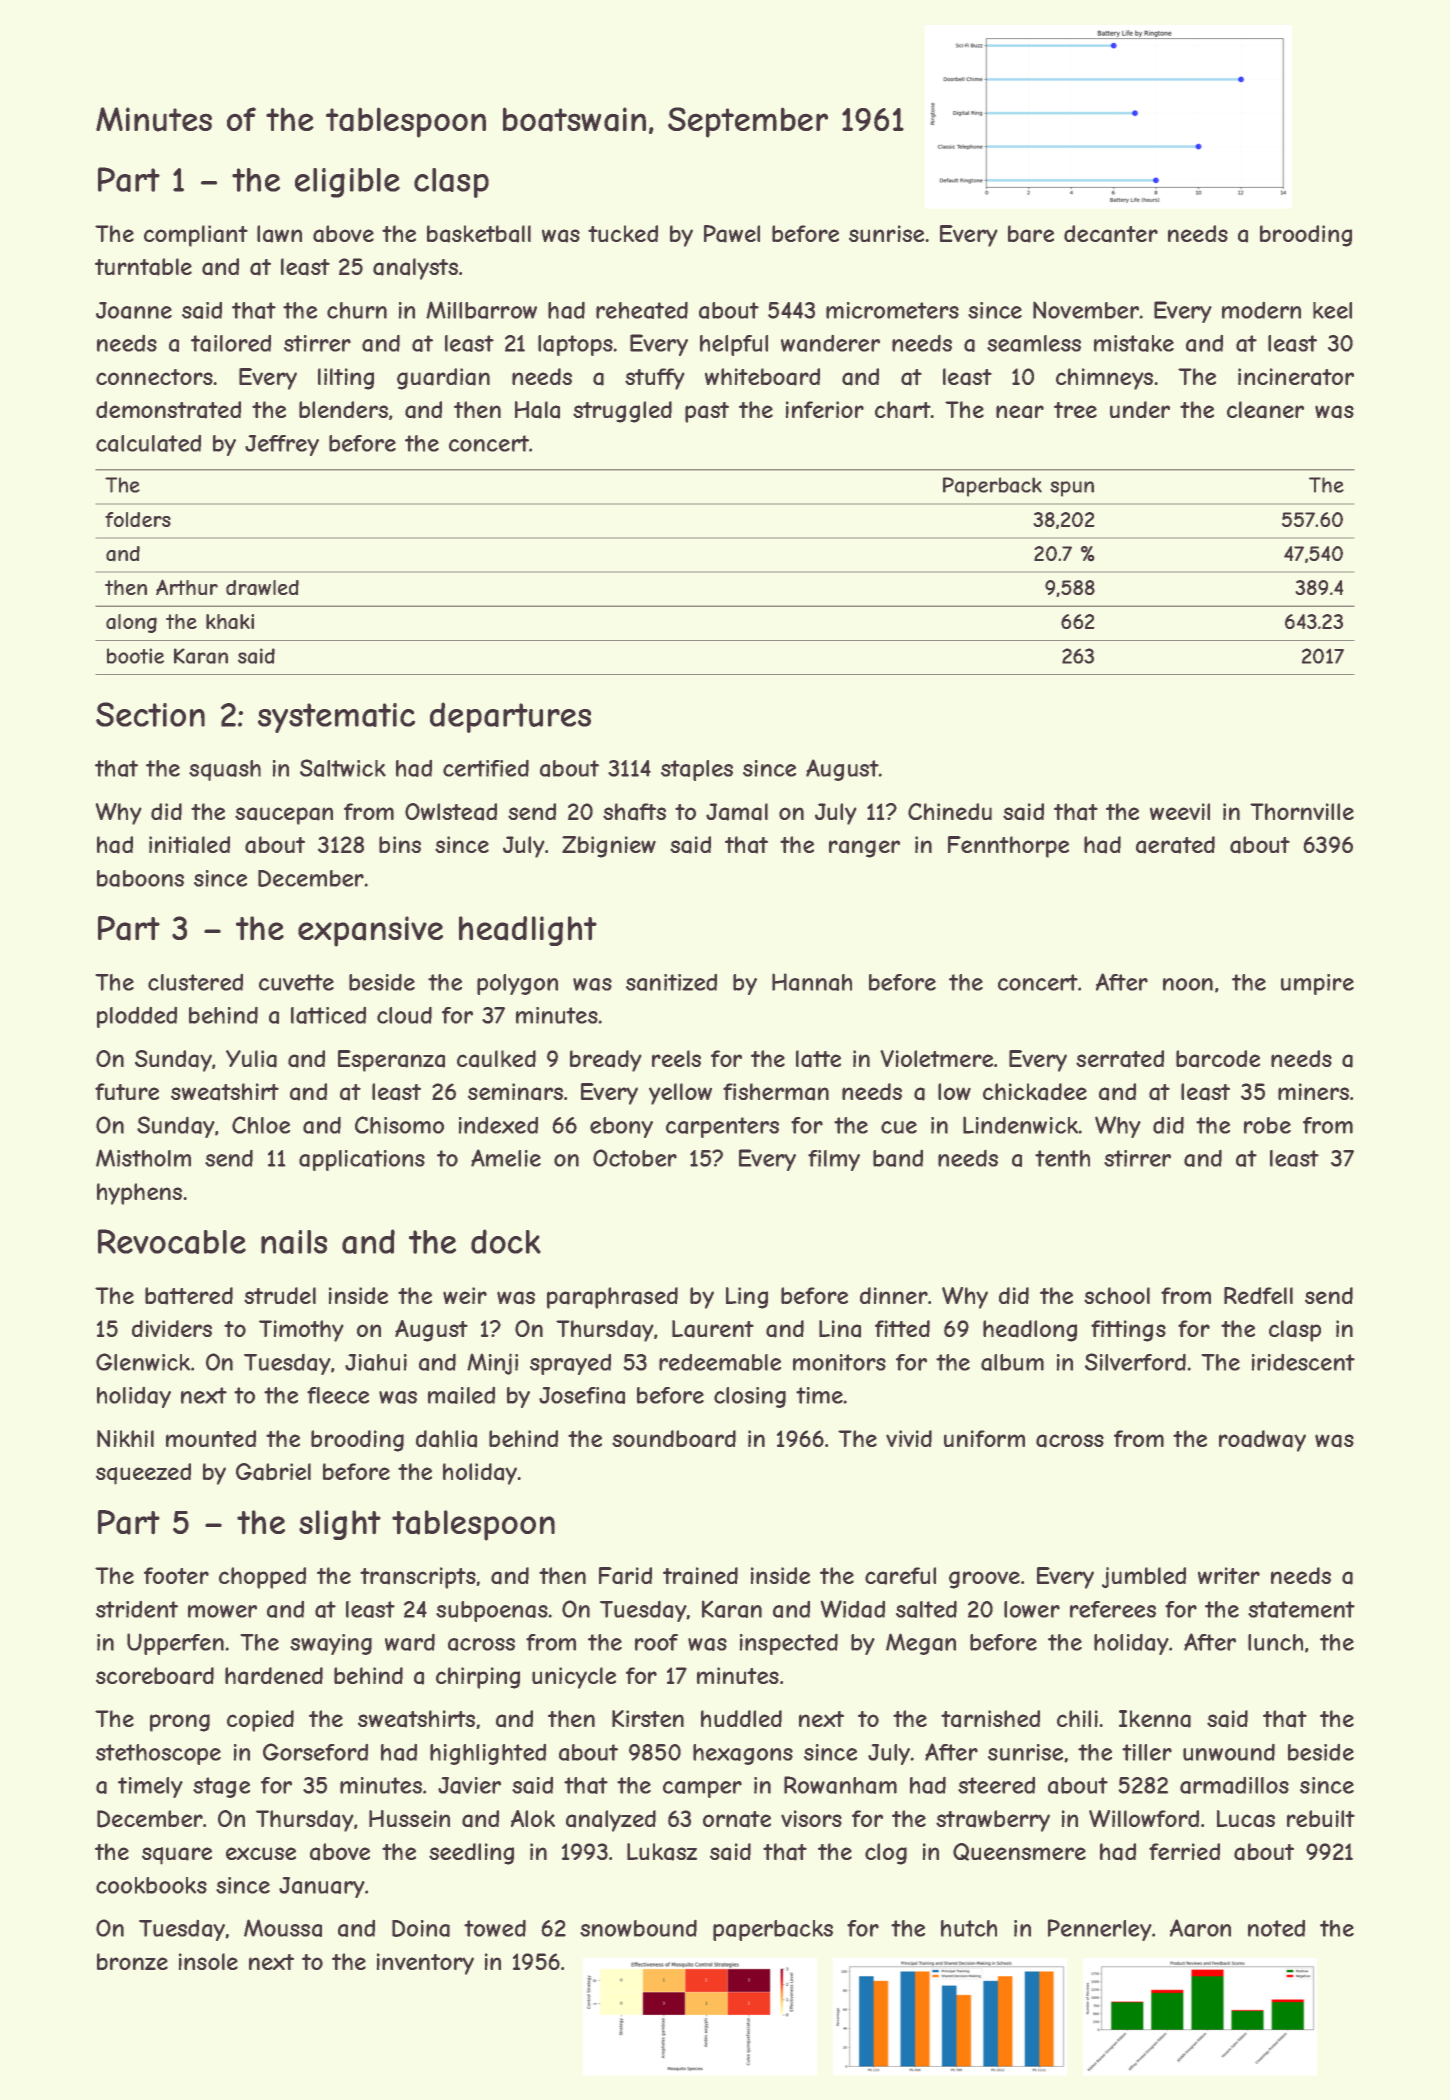 Image resolution: width=1450 pixels, height=2100 pixels. What do you see at coordinates (1261, 310) in the screenshot?
I see `modern` at bounding box center [1261, 310].
